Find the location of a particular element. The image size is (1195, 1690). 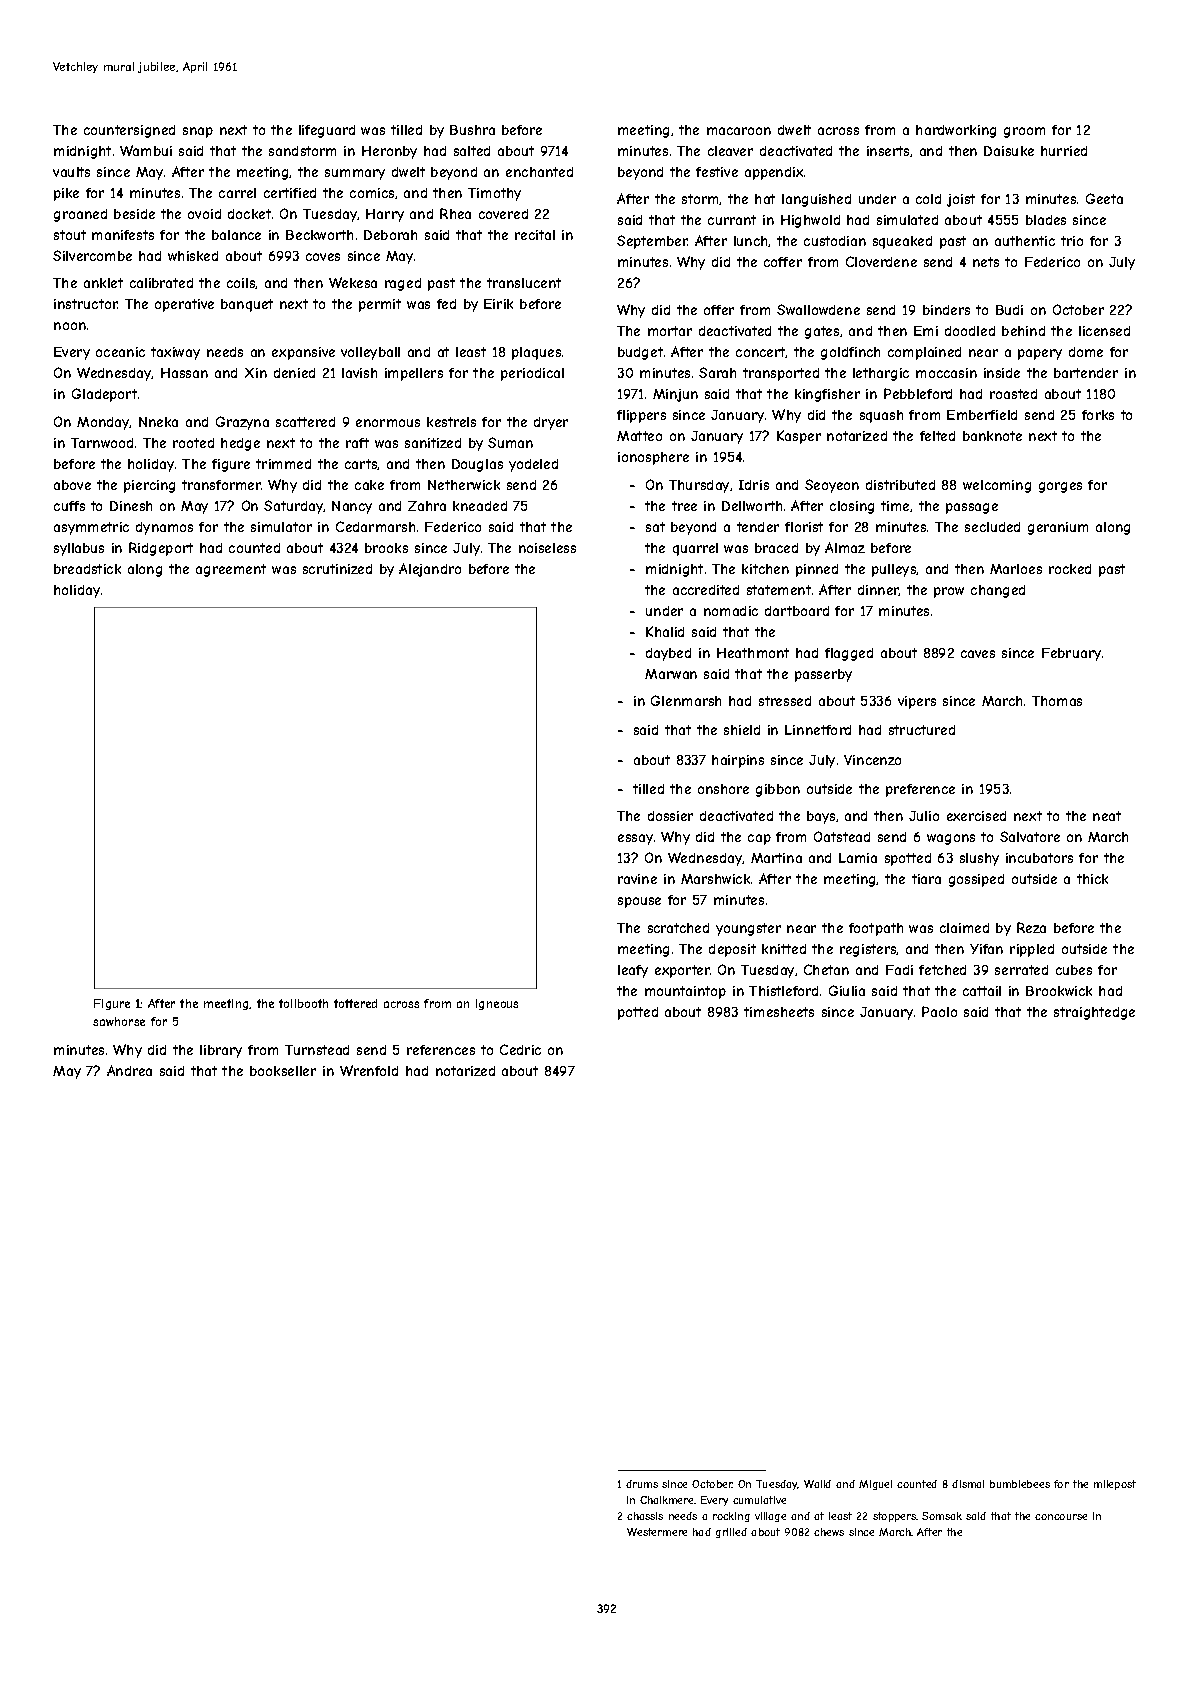

hurried is located at coordinates (1064, 151).
